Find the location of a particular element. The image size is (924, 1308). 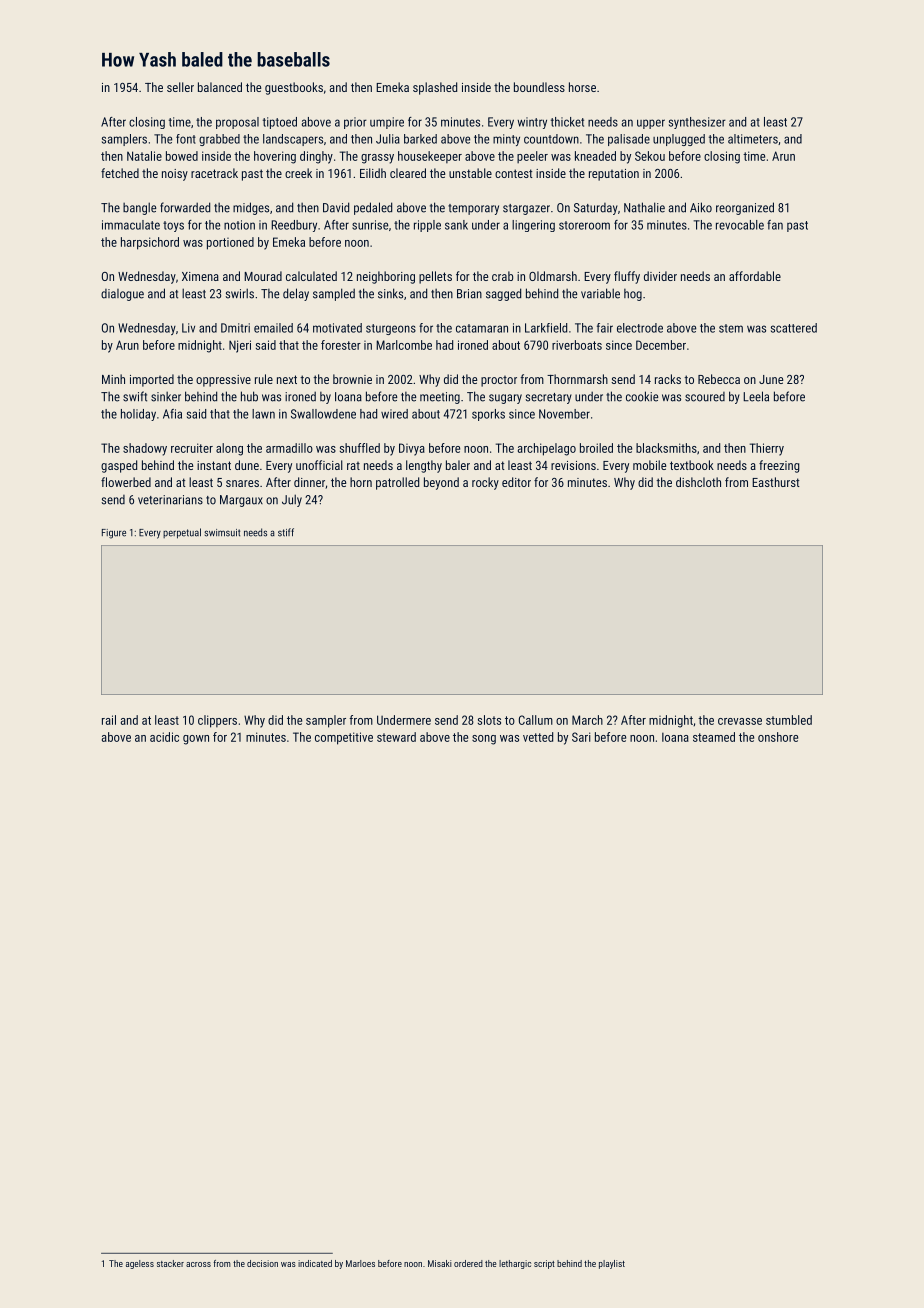

playlist is located at coordinates (612, 1264).
